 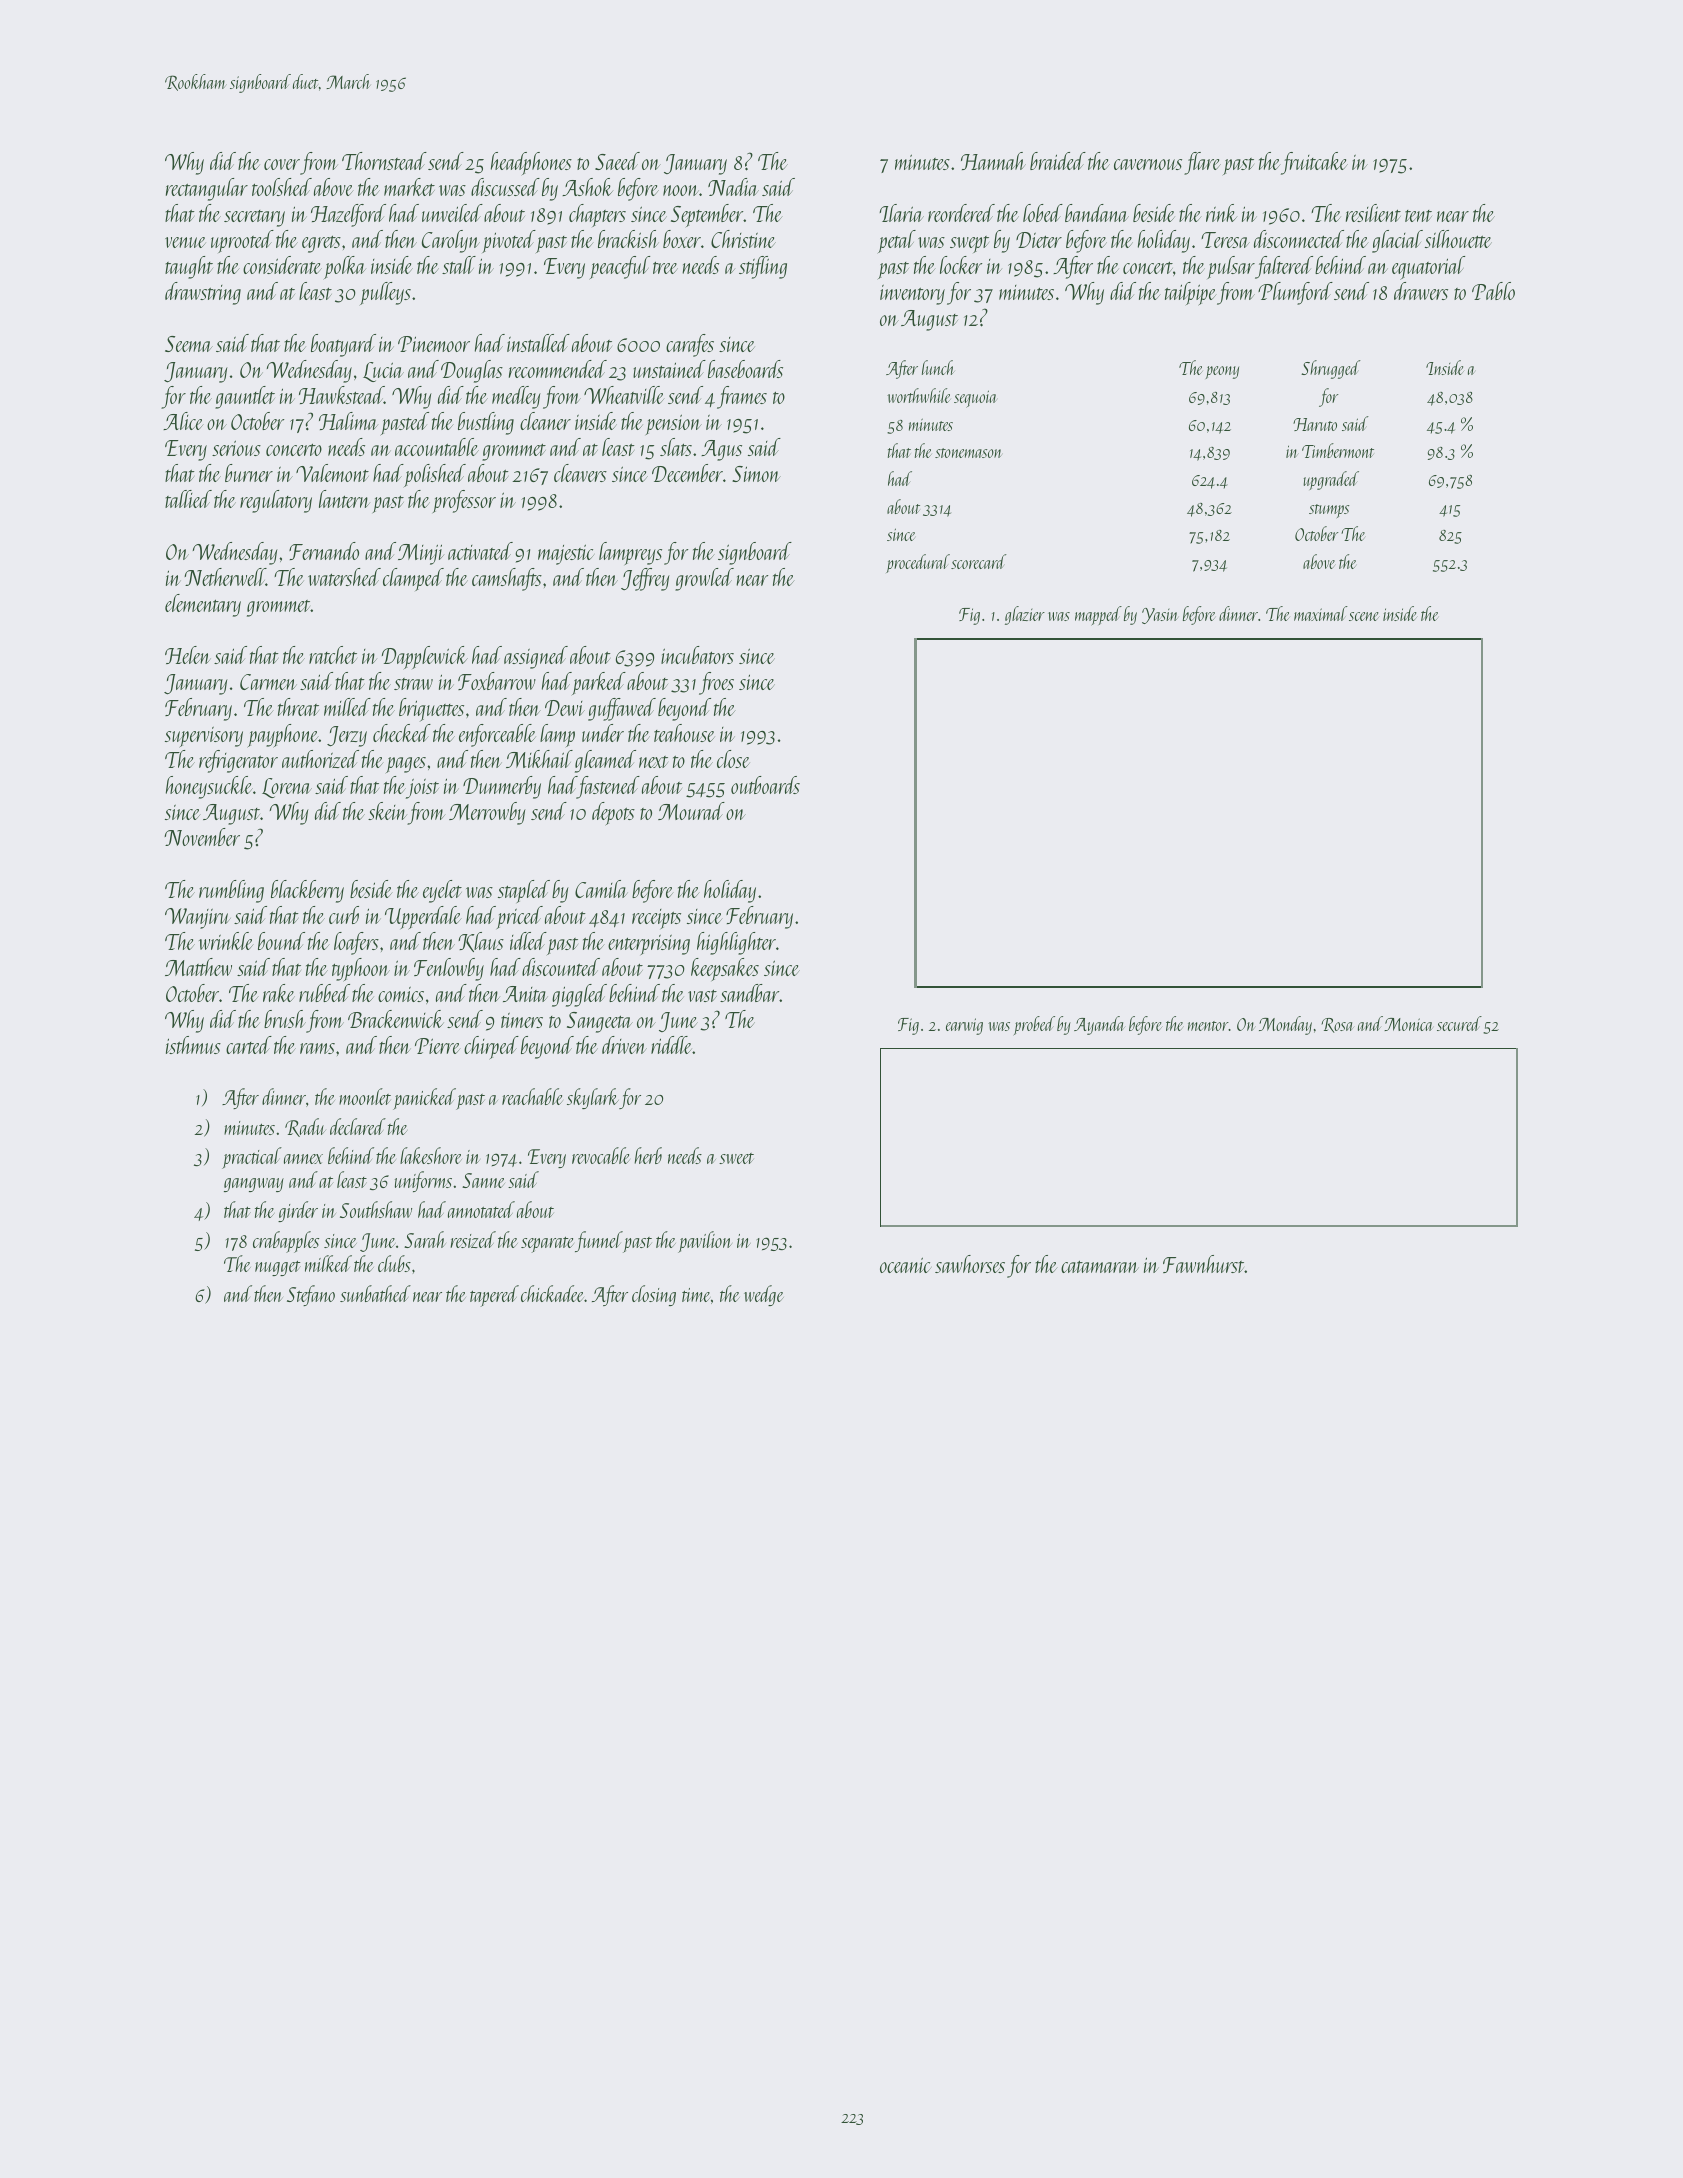 I want to click on headphones, so click(x=531, y=163).
